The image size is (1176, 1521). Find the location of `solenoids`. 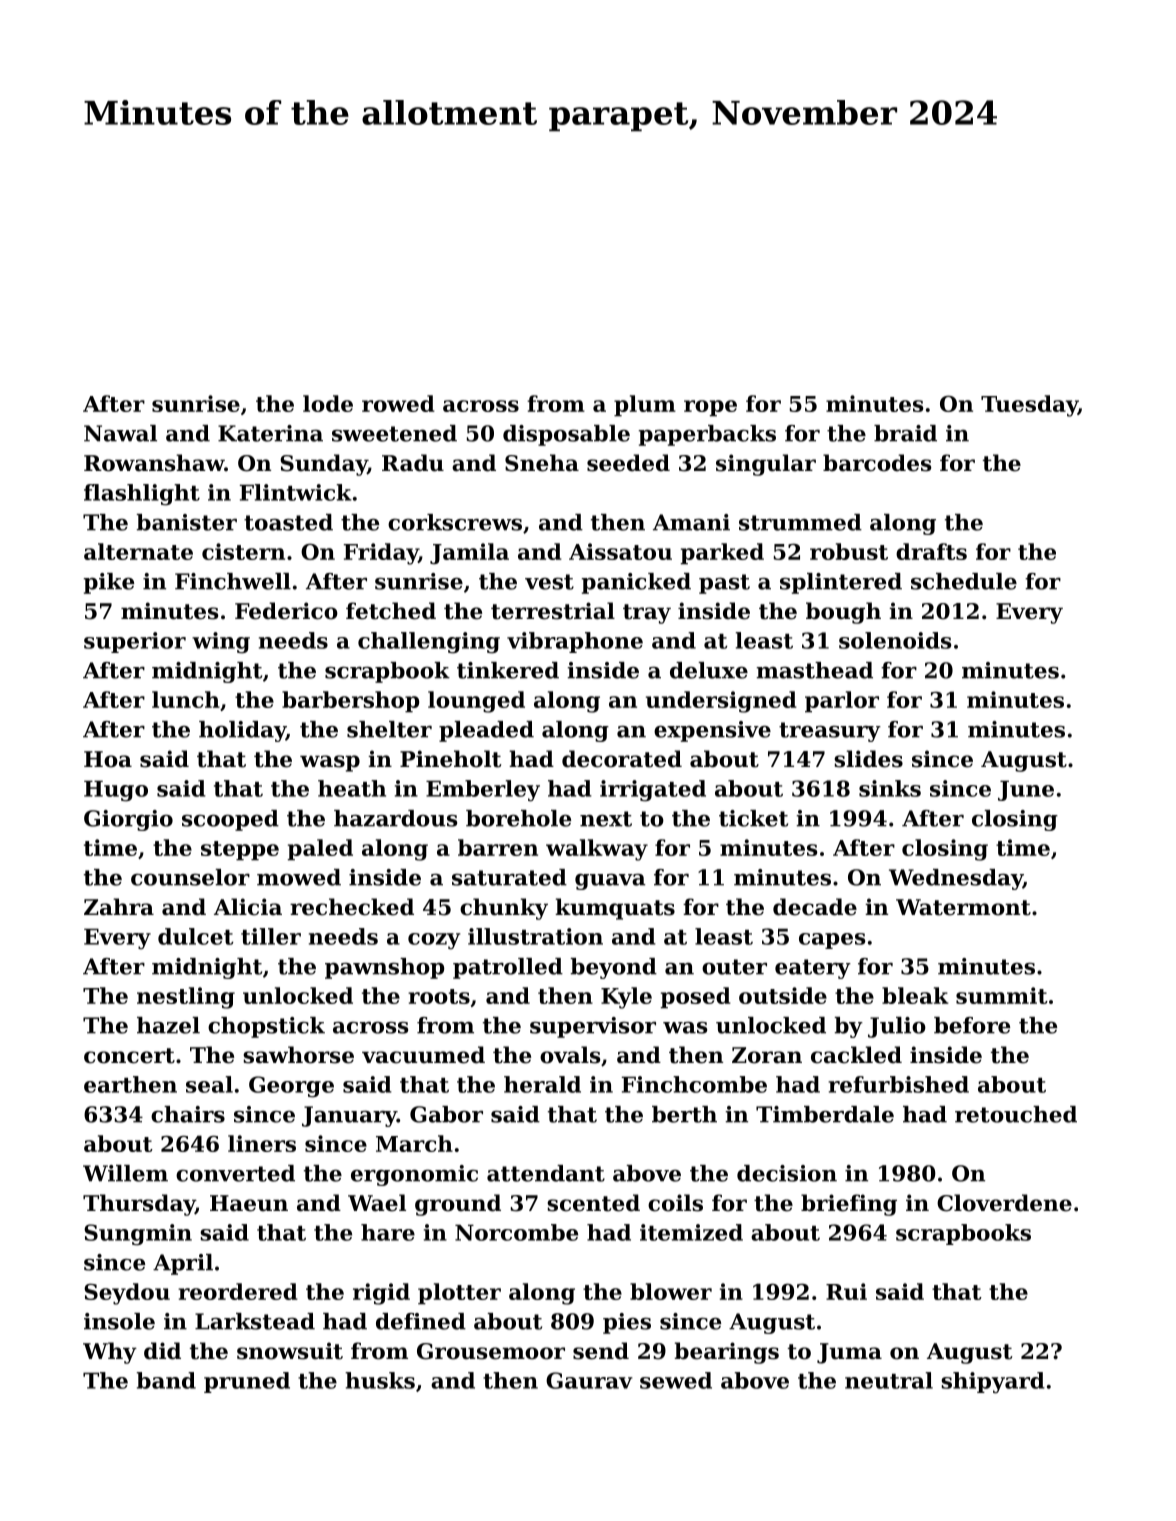

solenoids is located at coordinates (895, 640).
